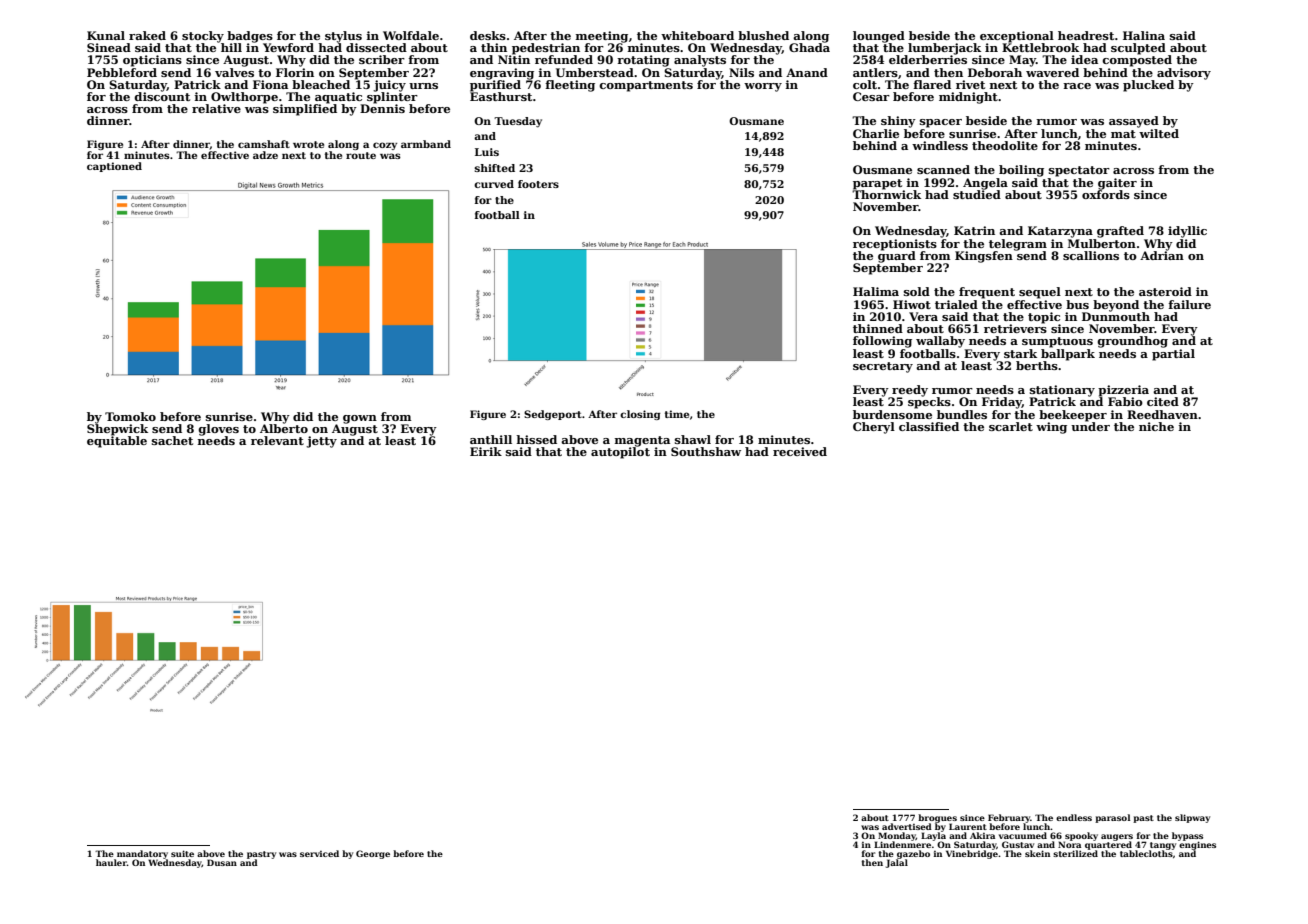 This screenshot has width=1308, height=924. What do you see at coordinates (295, 72) in the screenshot?
I see `Florin` at bounding box center [295, 72].
